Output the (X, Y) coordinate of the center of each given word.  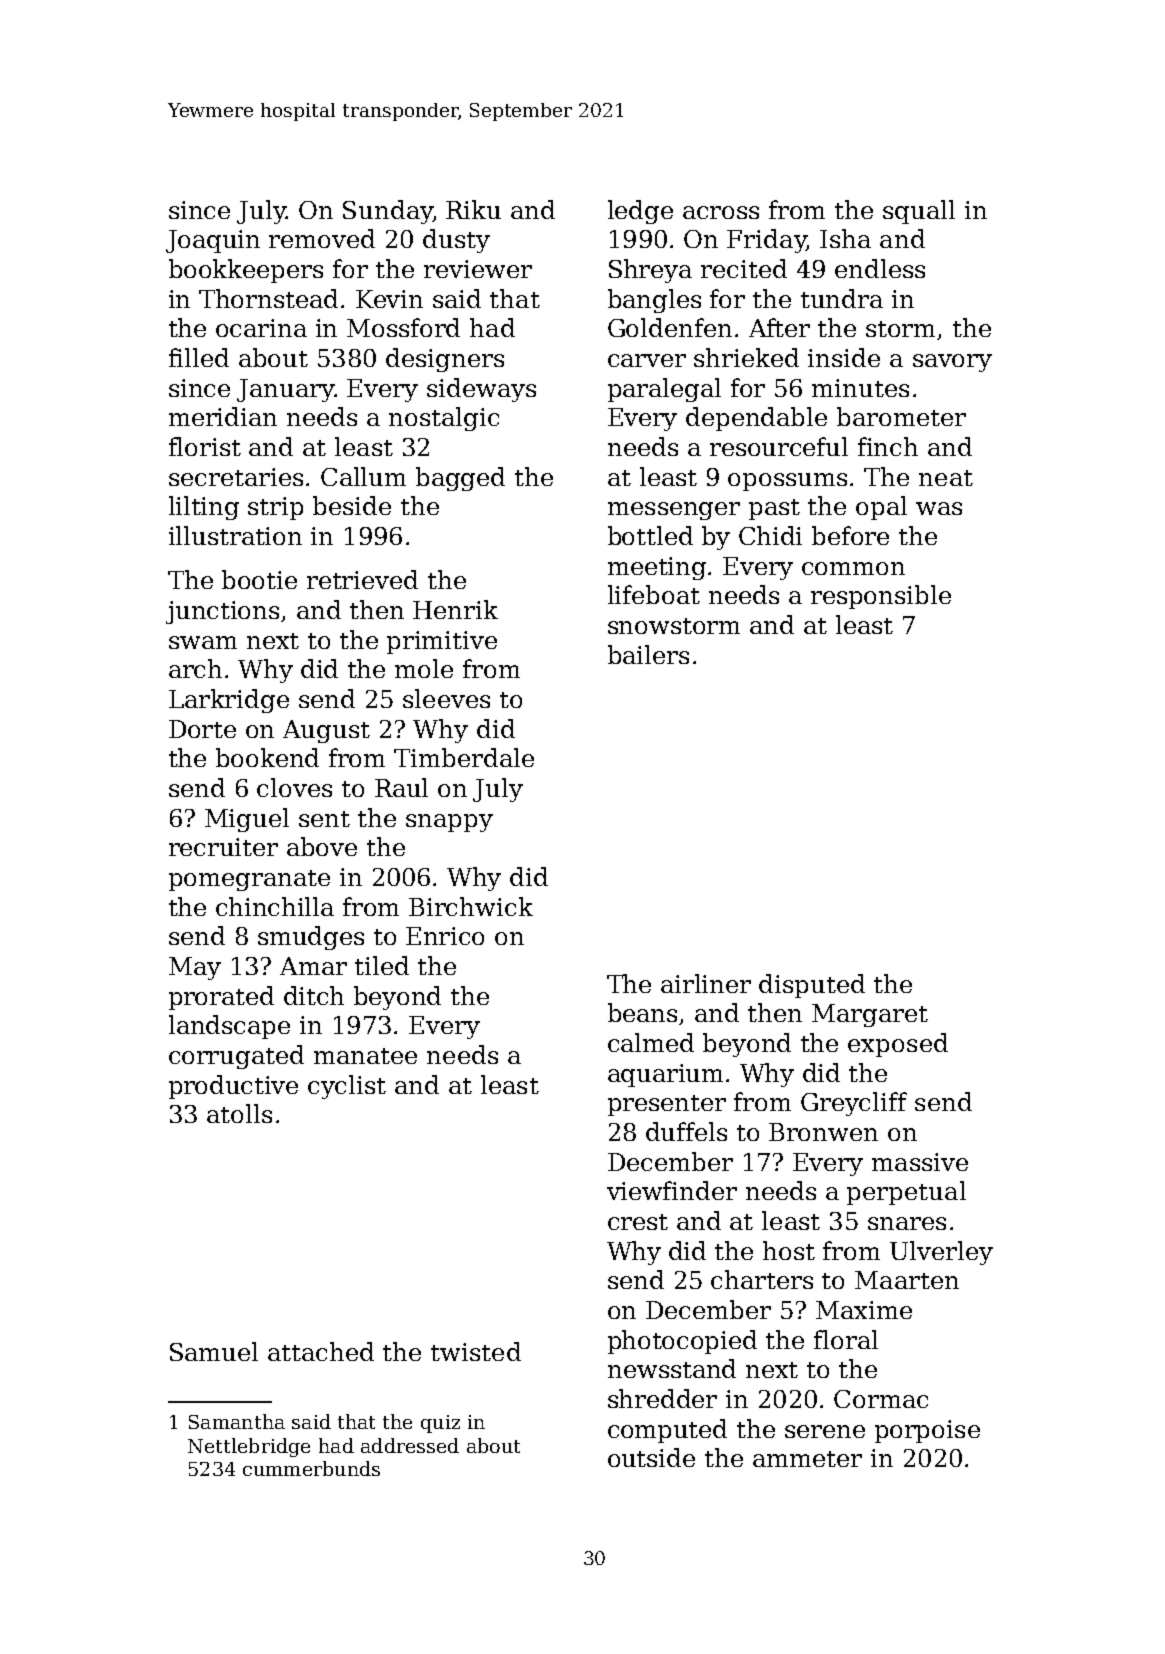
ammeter (807, 1459)
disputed (812, 986)
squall (919, 212)
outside (651, 1457)
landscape (229, 1027)
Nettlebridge (249, 1447)
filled (199, 357)
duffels (686, 1131)
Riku (473, 209)
